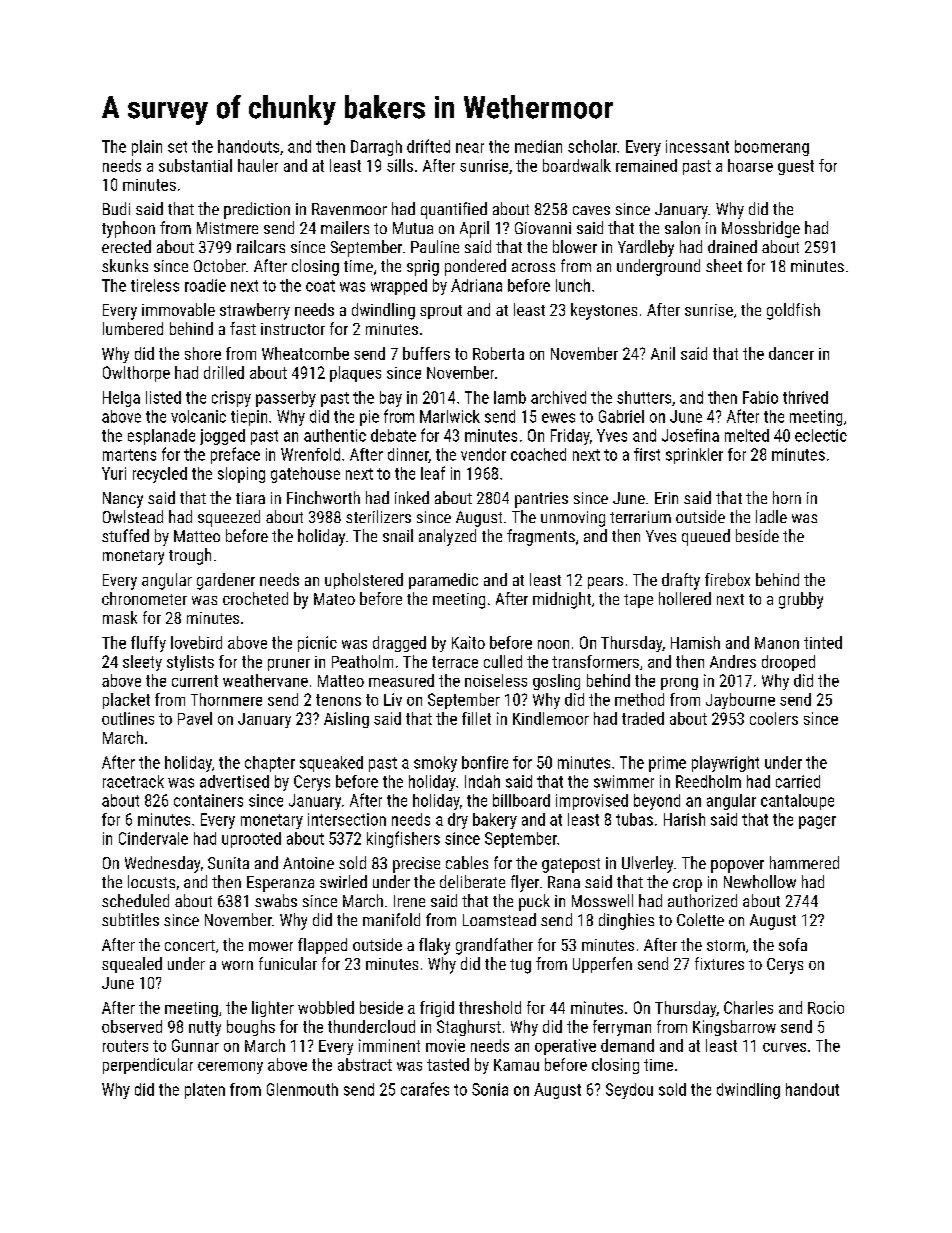 Image resolution: width=952 pixels, height=1233 pixels. I want to click on set, so click(177, 147).
